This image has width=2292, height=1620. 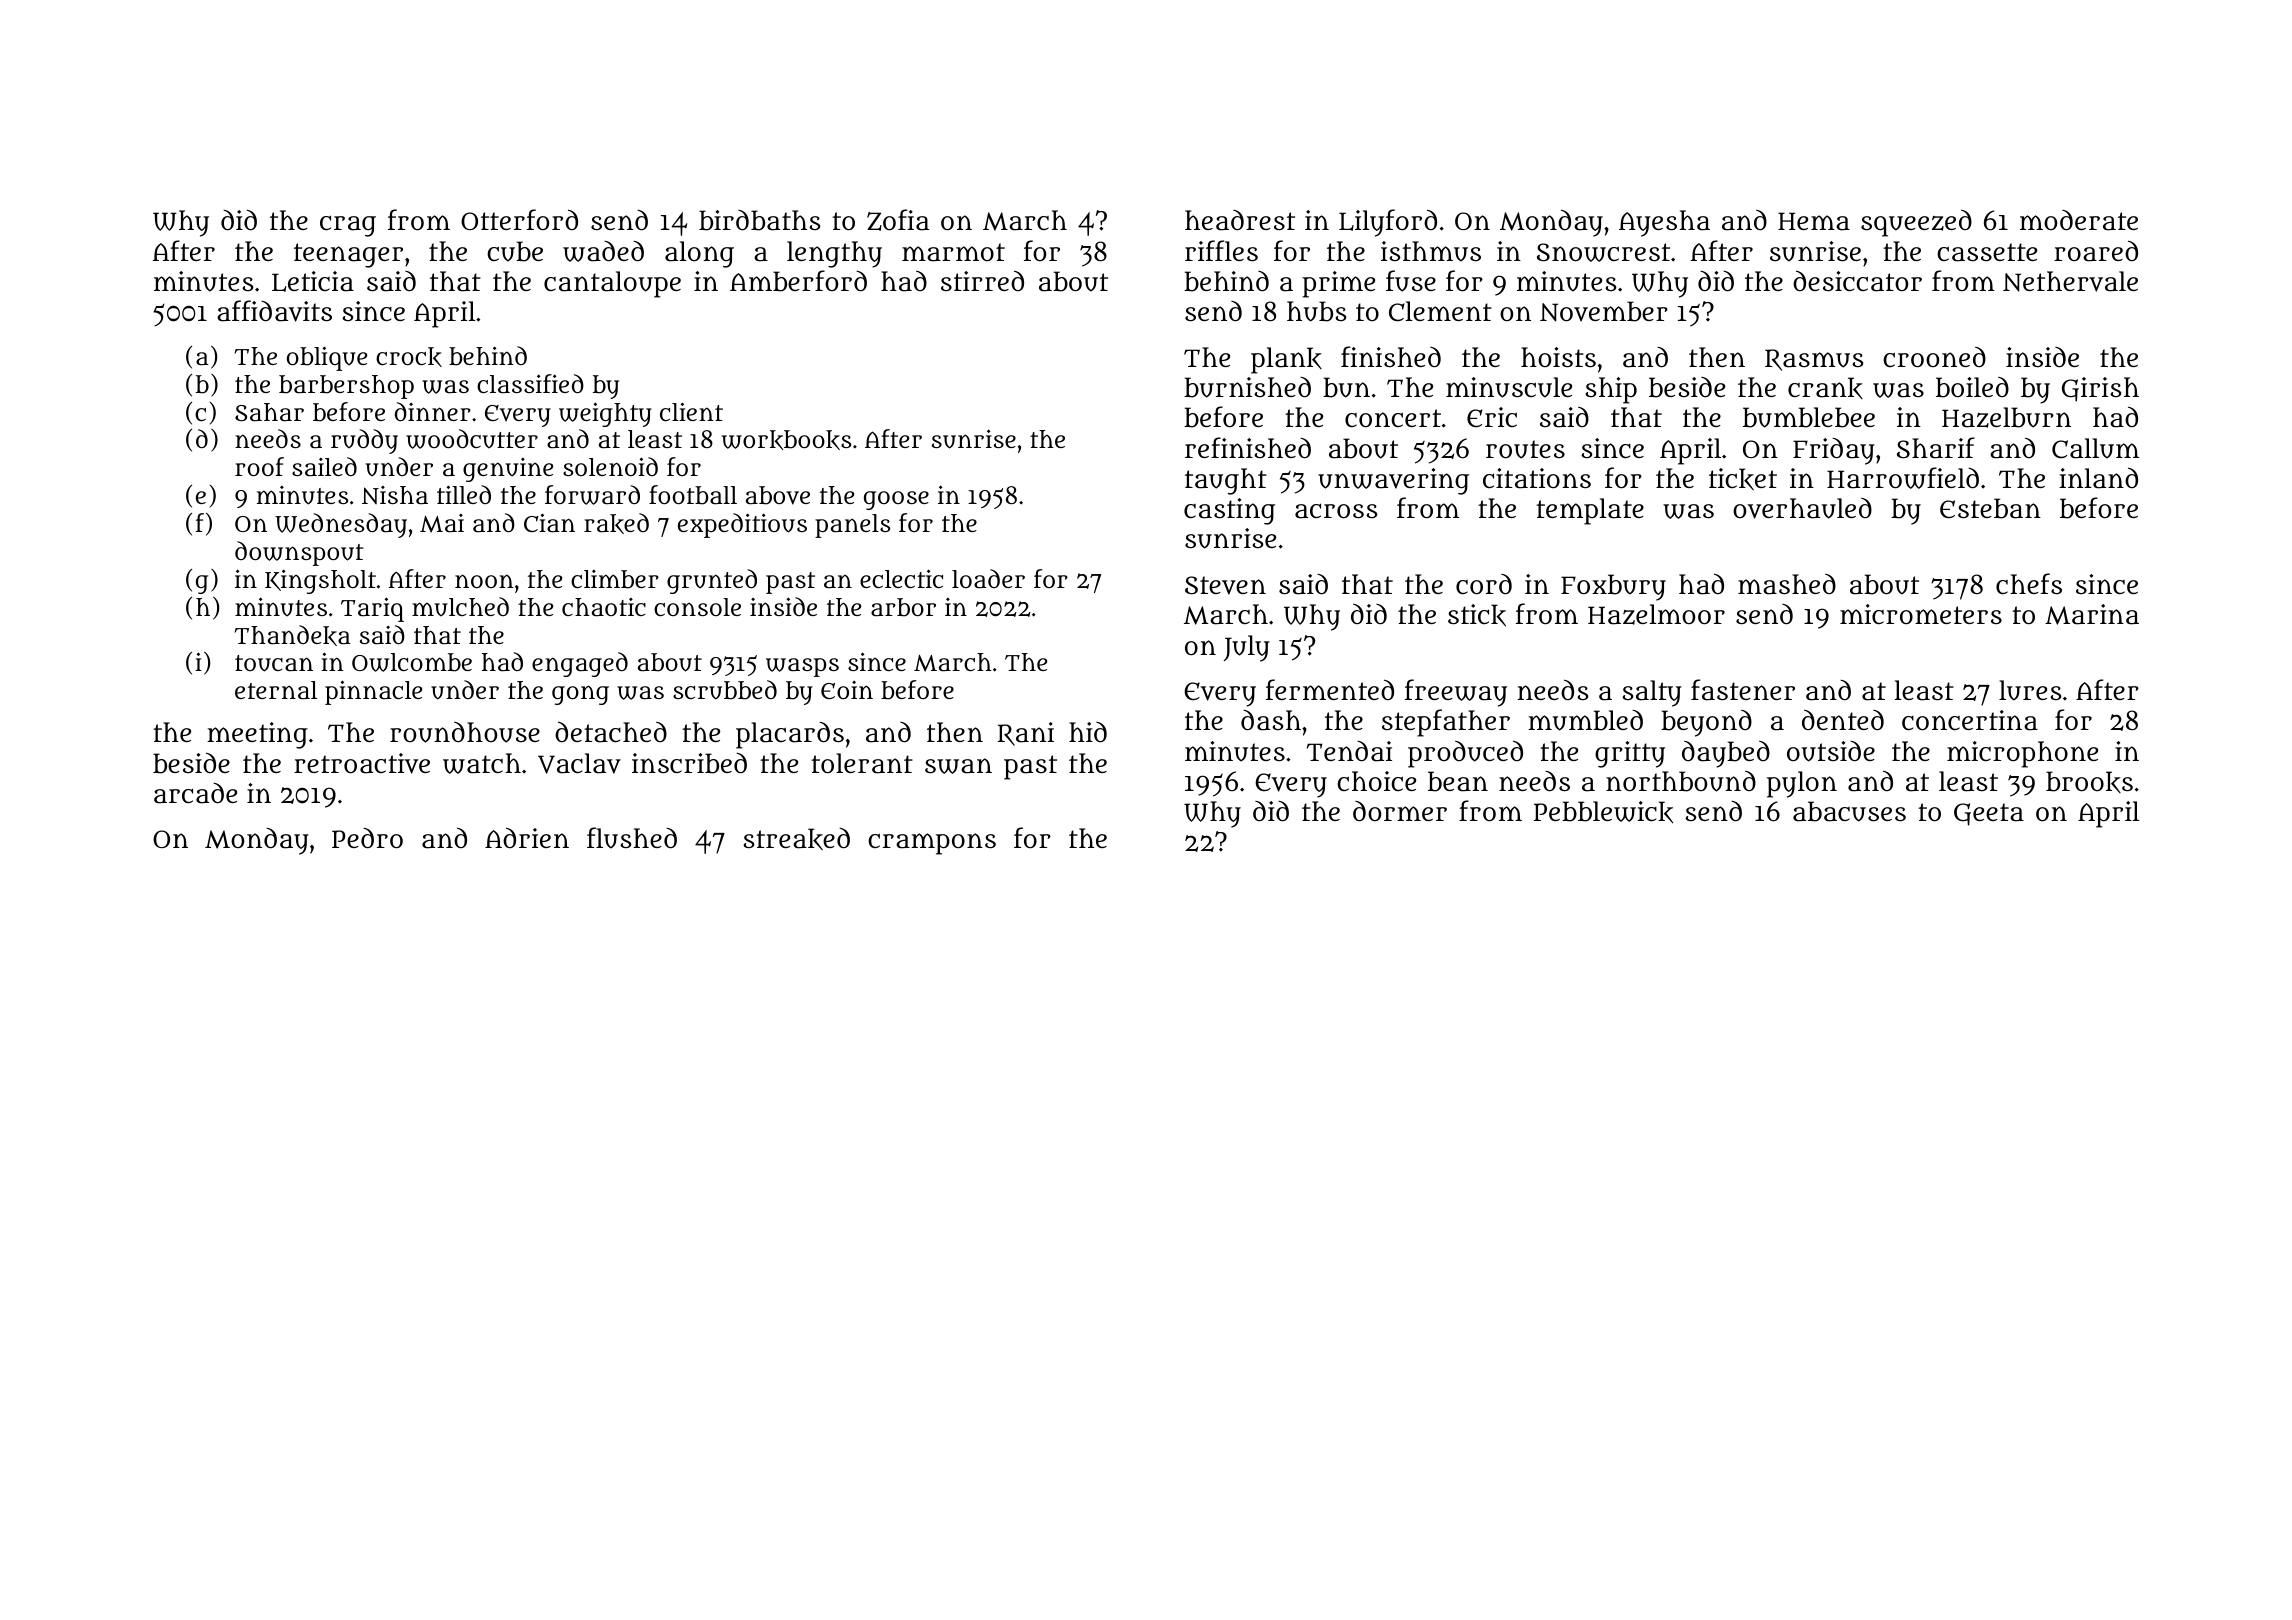 I want to click on fuse, so click(x=1411, y=281).
